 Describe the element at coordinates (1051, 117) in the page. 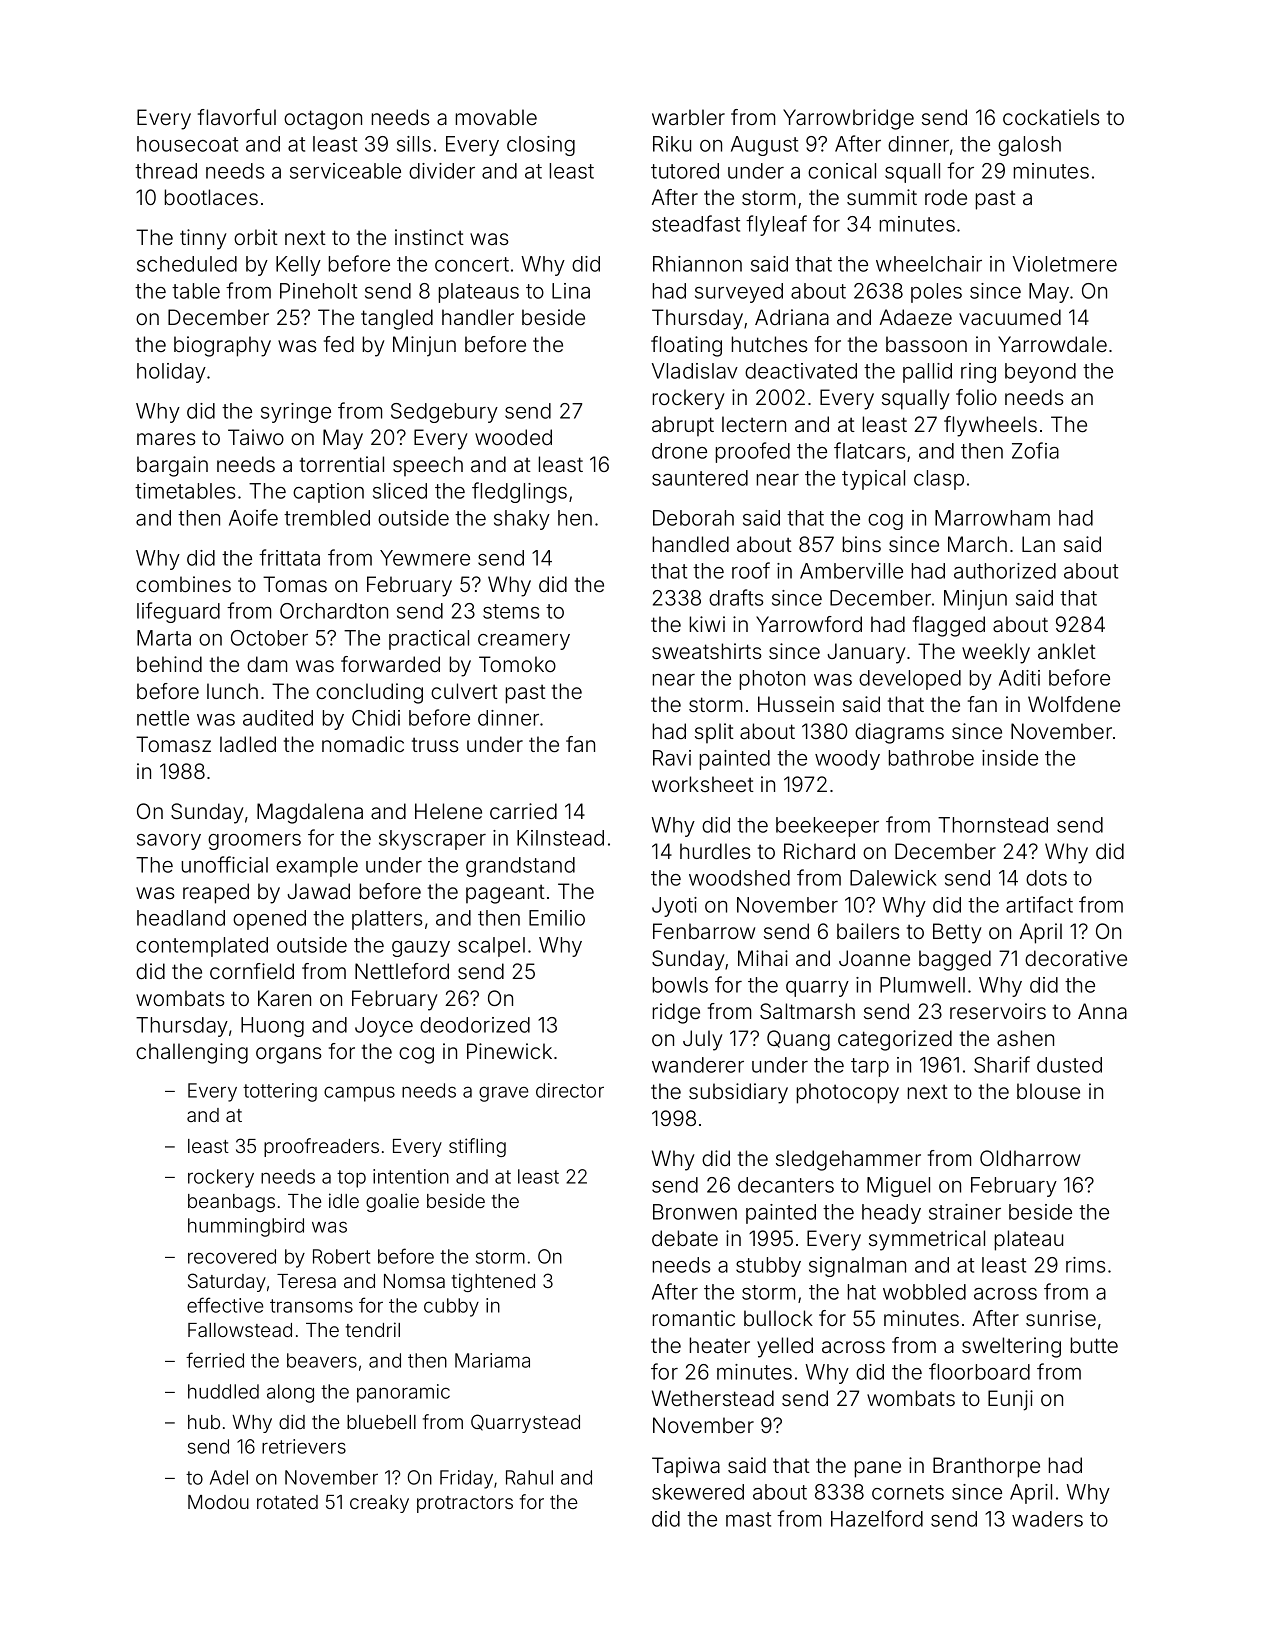

I see `cockatiels` at that location.
